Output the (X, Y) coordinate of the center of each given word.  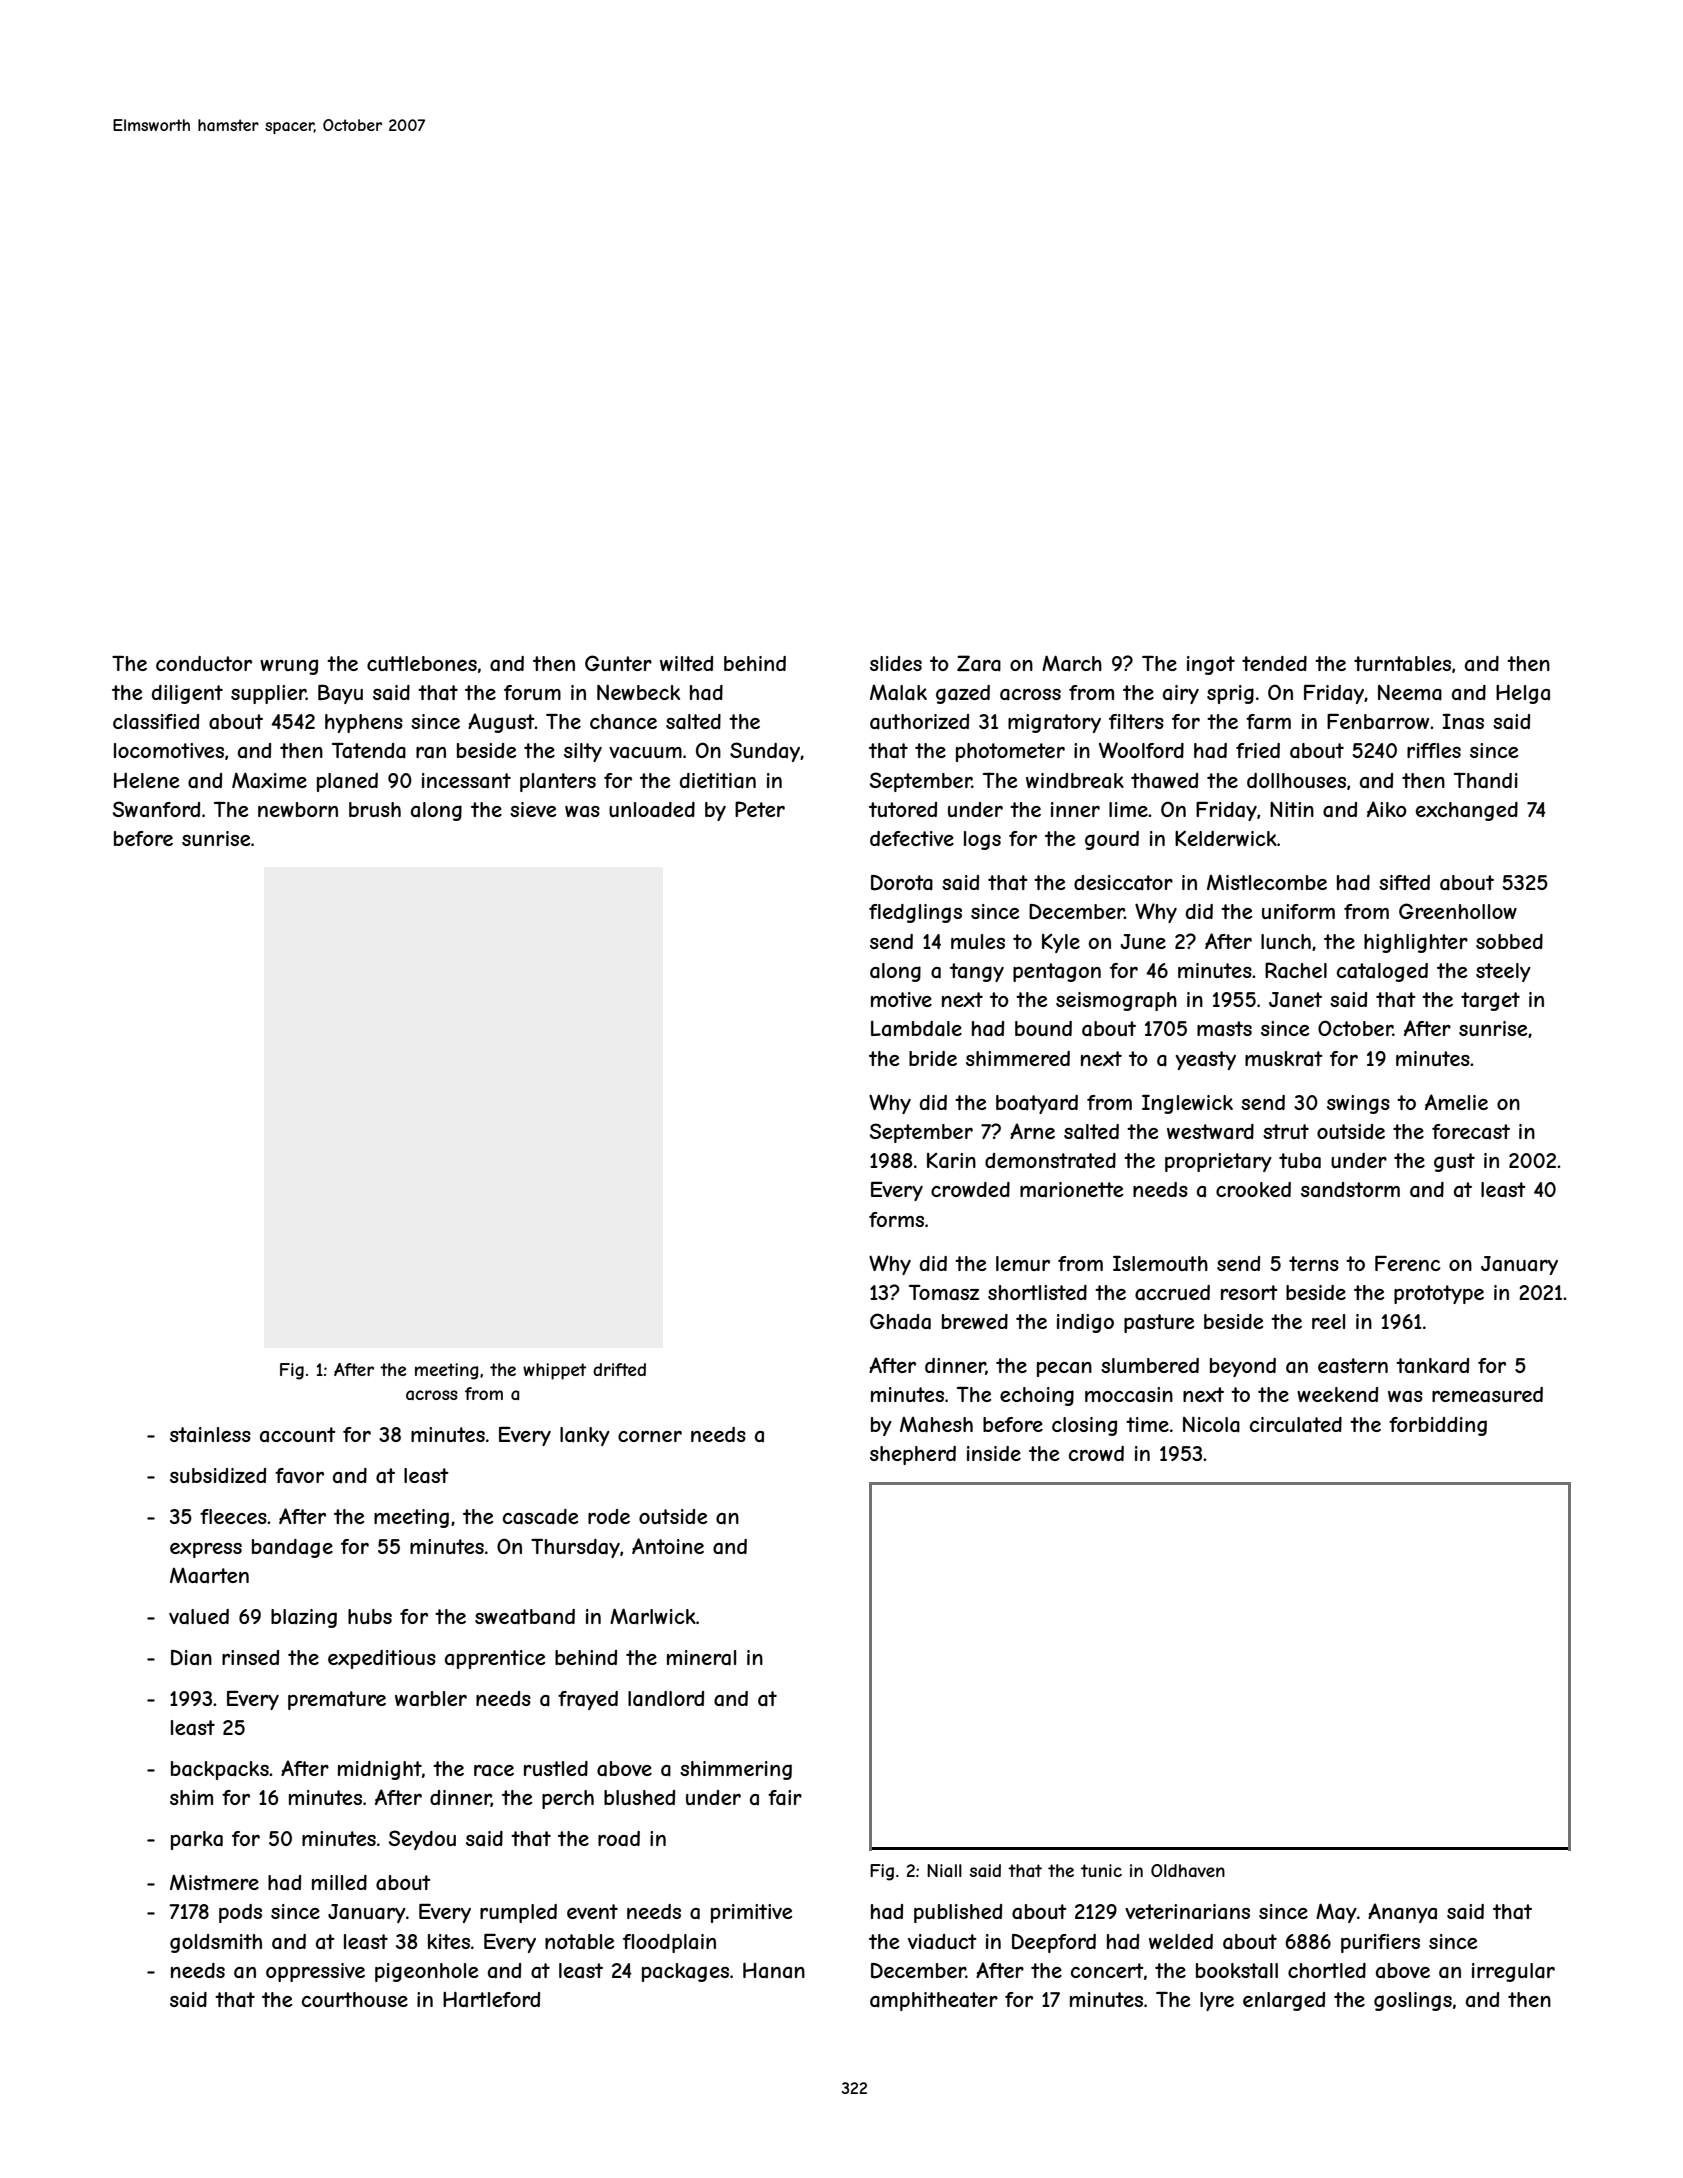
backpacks (220, 1770)
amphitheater (934, 2001)
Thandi (1486, 781)
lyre (1217, 2001)
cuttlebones (422, 663)
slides (896, 663)
